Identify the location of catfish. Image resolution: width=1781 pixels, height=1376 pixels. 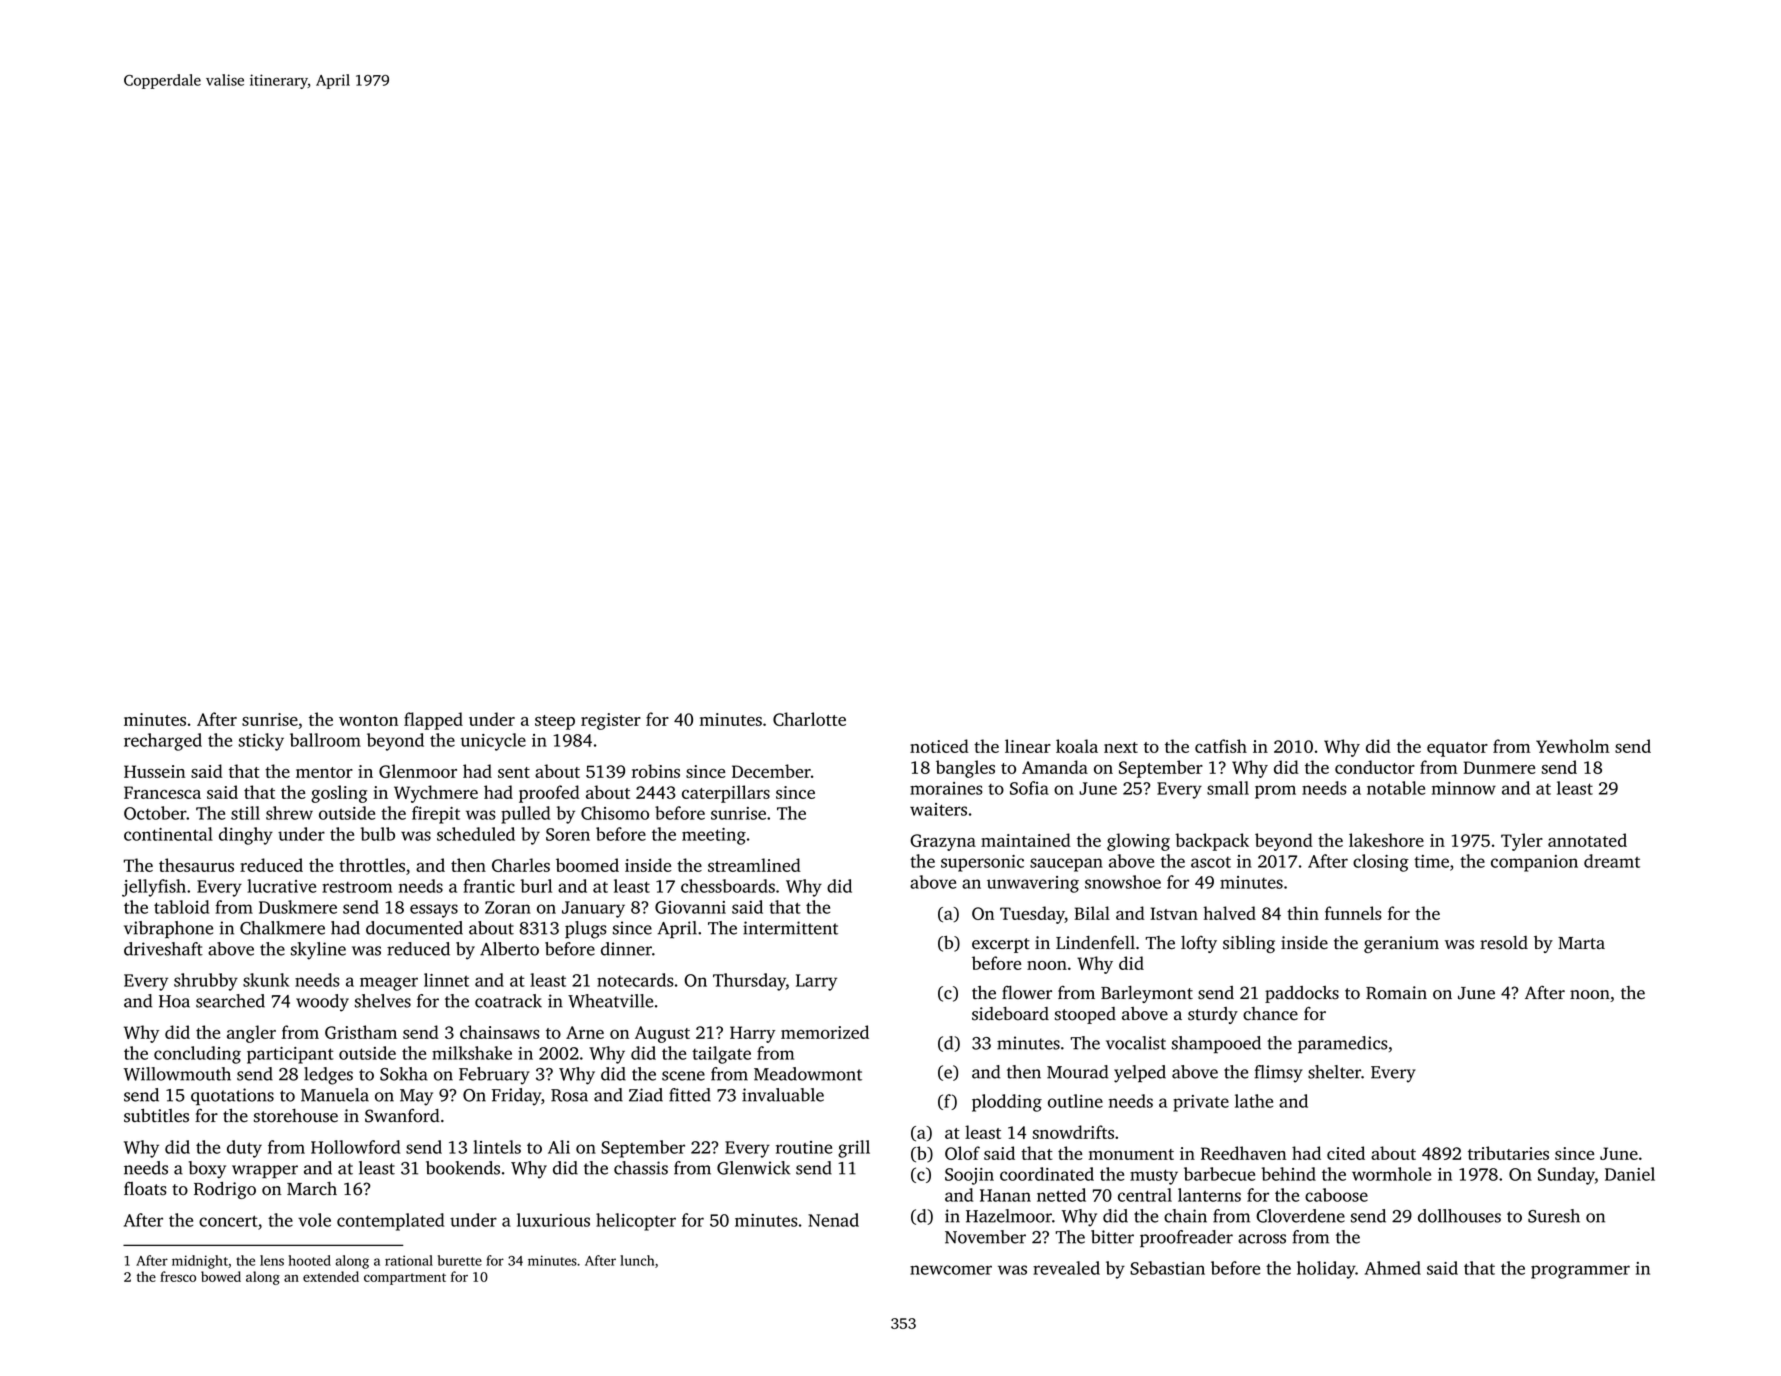
(1221, 746).
